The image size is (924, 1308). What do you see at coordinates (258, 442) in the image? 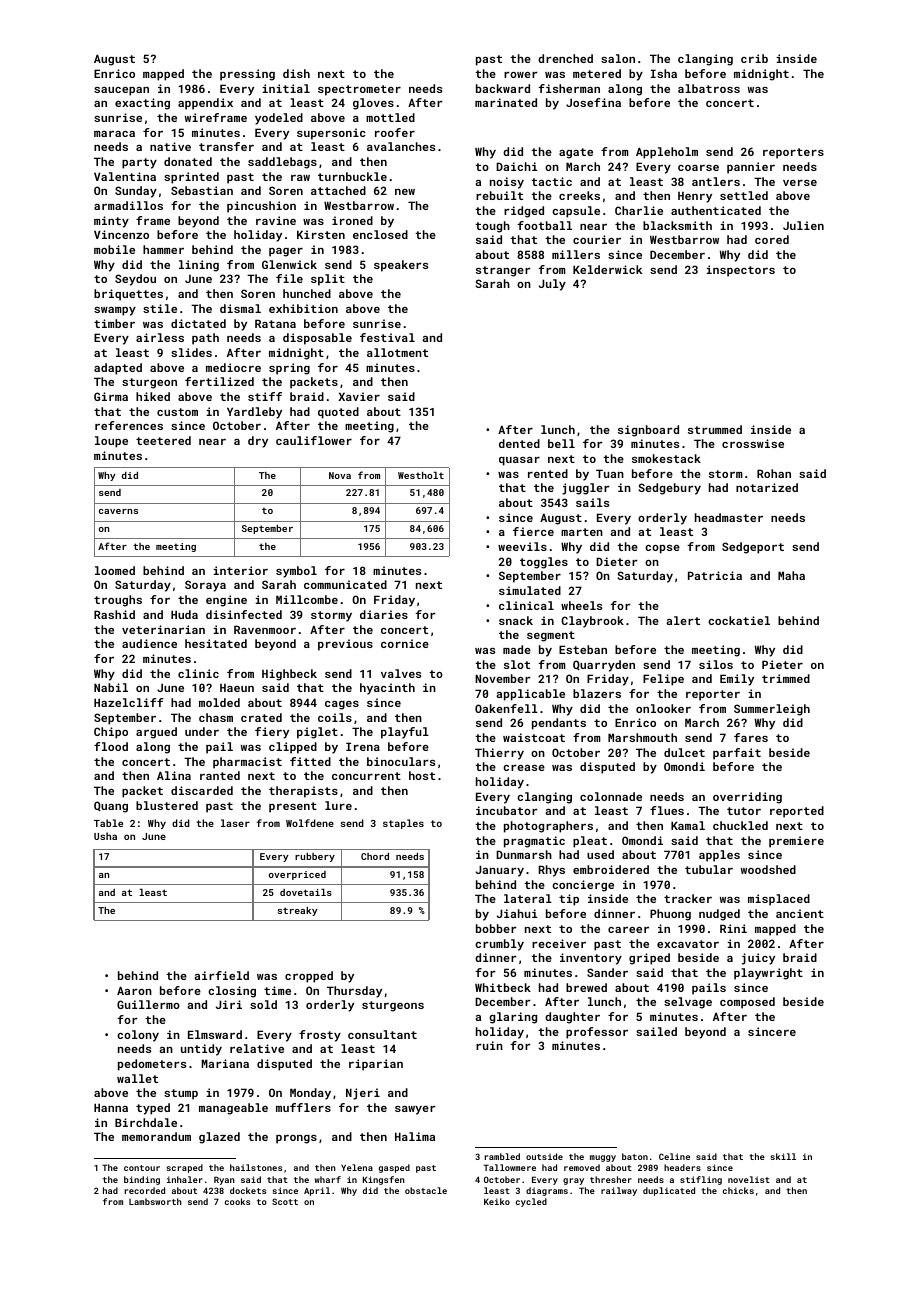
I see `dry` at bounding box center [258, 442].
